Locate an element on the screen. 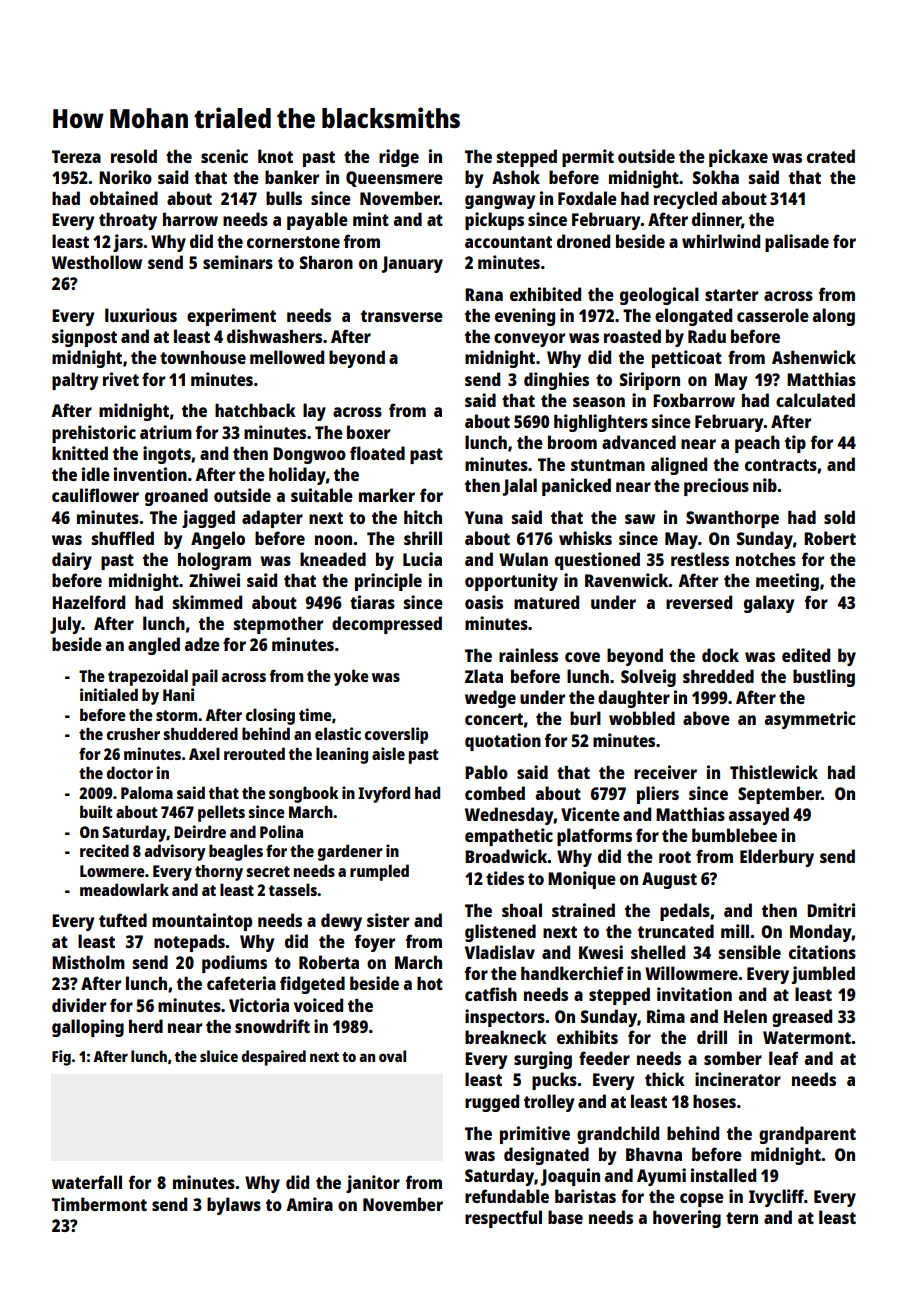 The image size is (908, 1316). ridge is located at coordinates (399, 158).
